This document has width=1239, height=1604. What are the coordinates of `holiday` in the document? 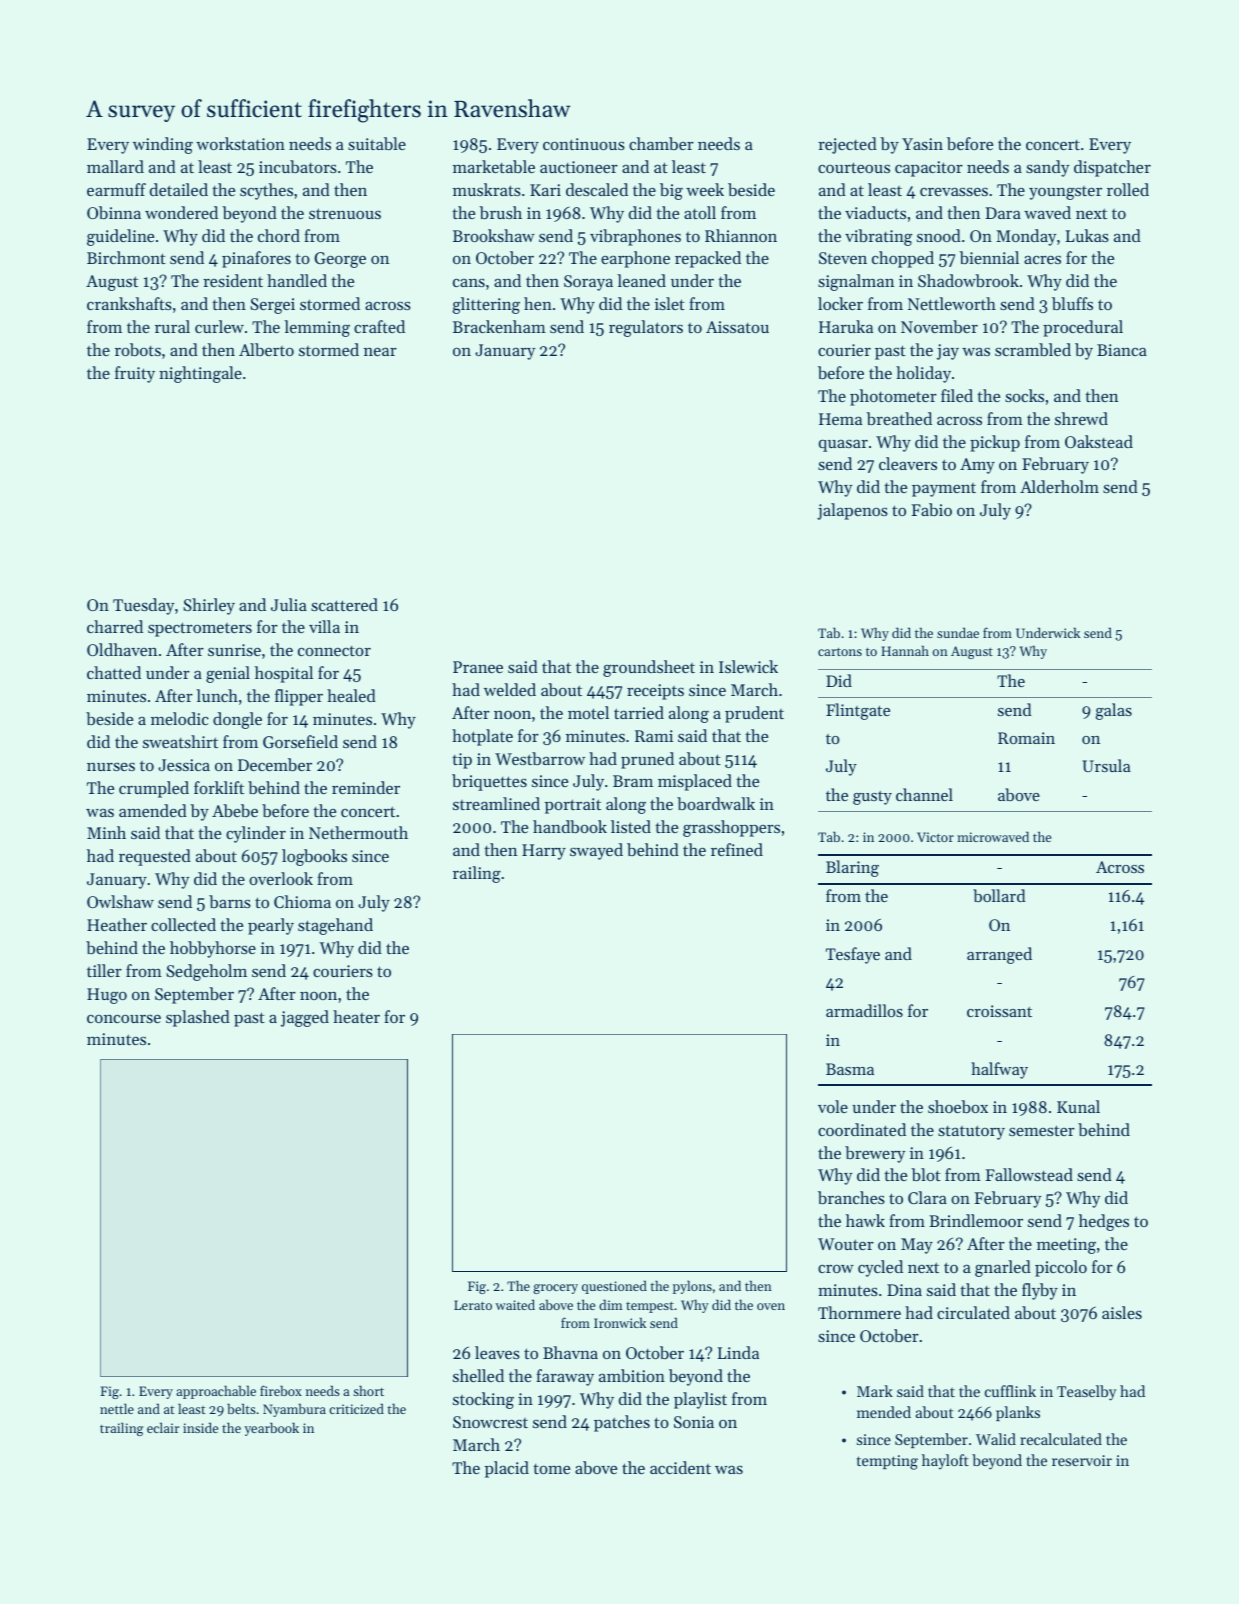 It's located at (923, 374).
